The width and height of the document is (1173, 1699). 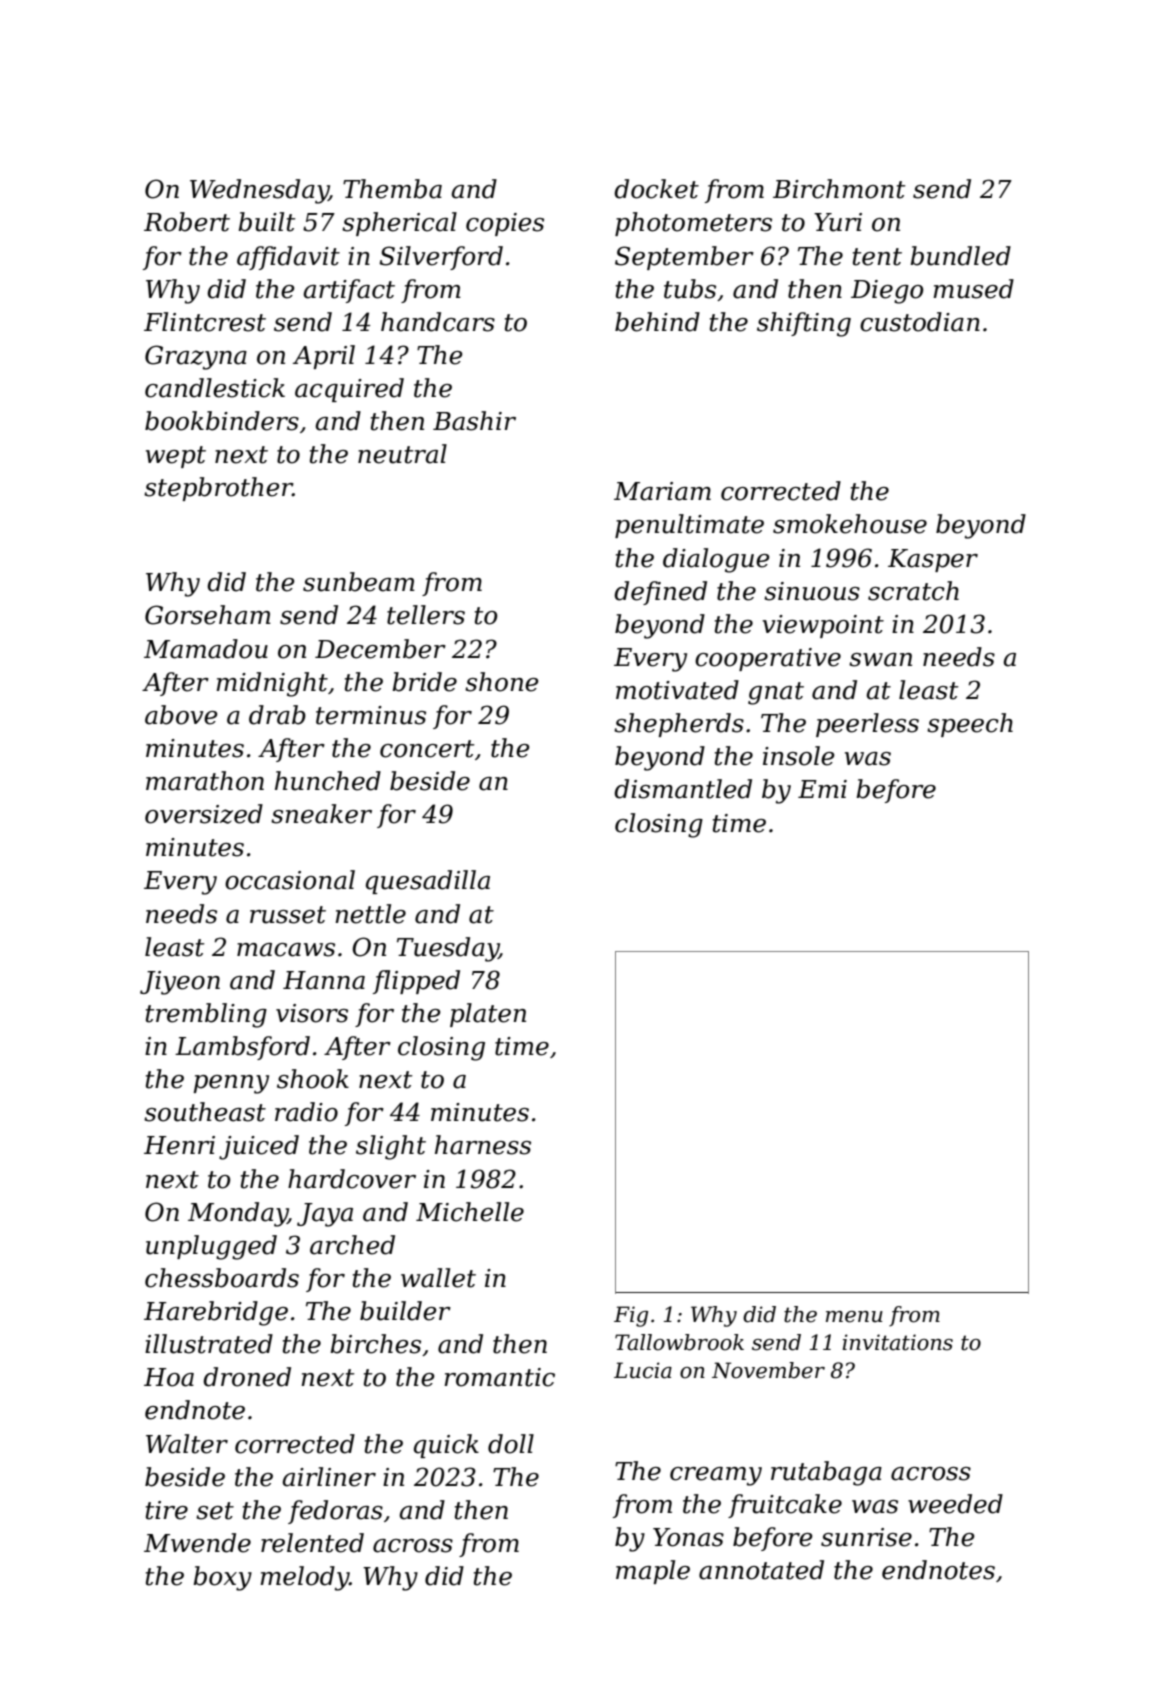 What do you see at coordinates (866, 1537) in the document?
I see `sunrise` at bounding box center [866, 1537].
